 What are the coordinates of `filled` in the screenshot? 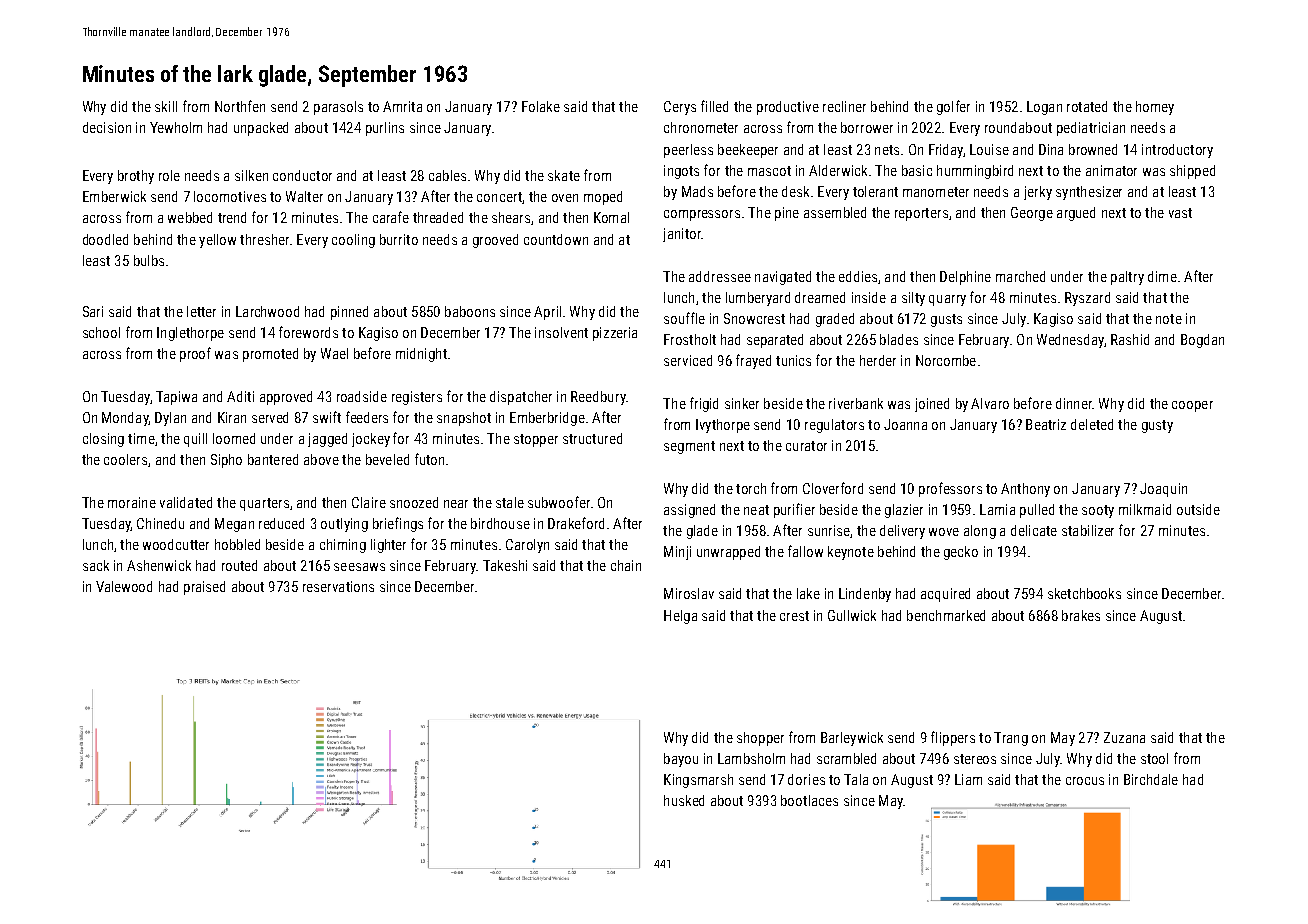 It's located at (714, 106).
